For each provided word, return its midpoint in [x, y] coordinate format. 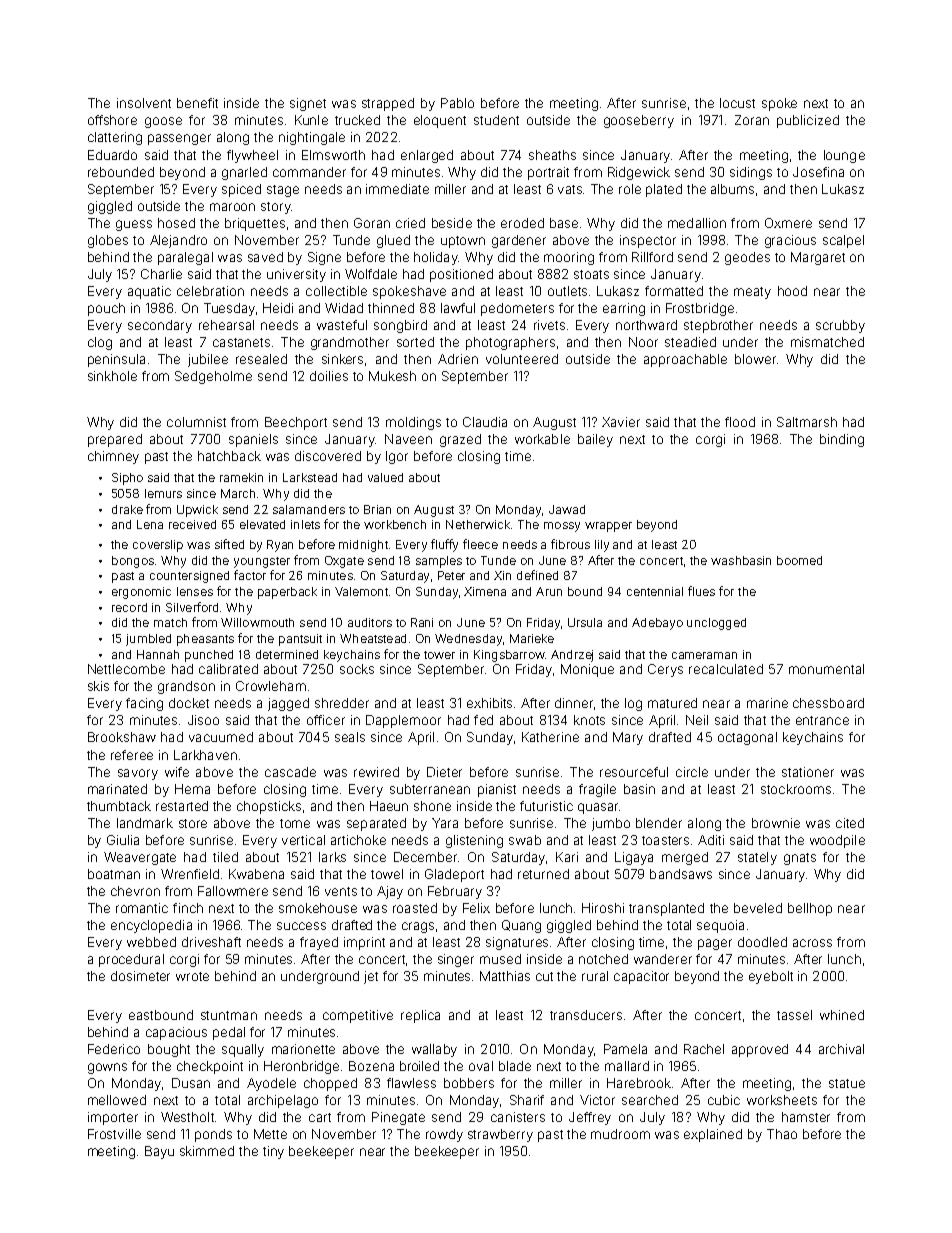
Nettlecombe [126, 669]
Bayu [159, 1152]
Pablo [457, 103]
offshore [112, 120]
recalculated [726, 669]
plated [664, 190]
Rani [422, 622]
